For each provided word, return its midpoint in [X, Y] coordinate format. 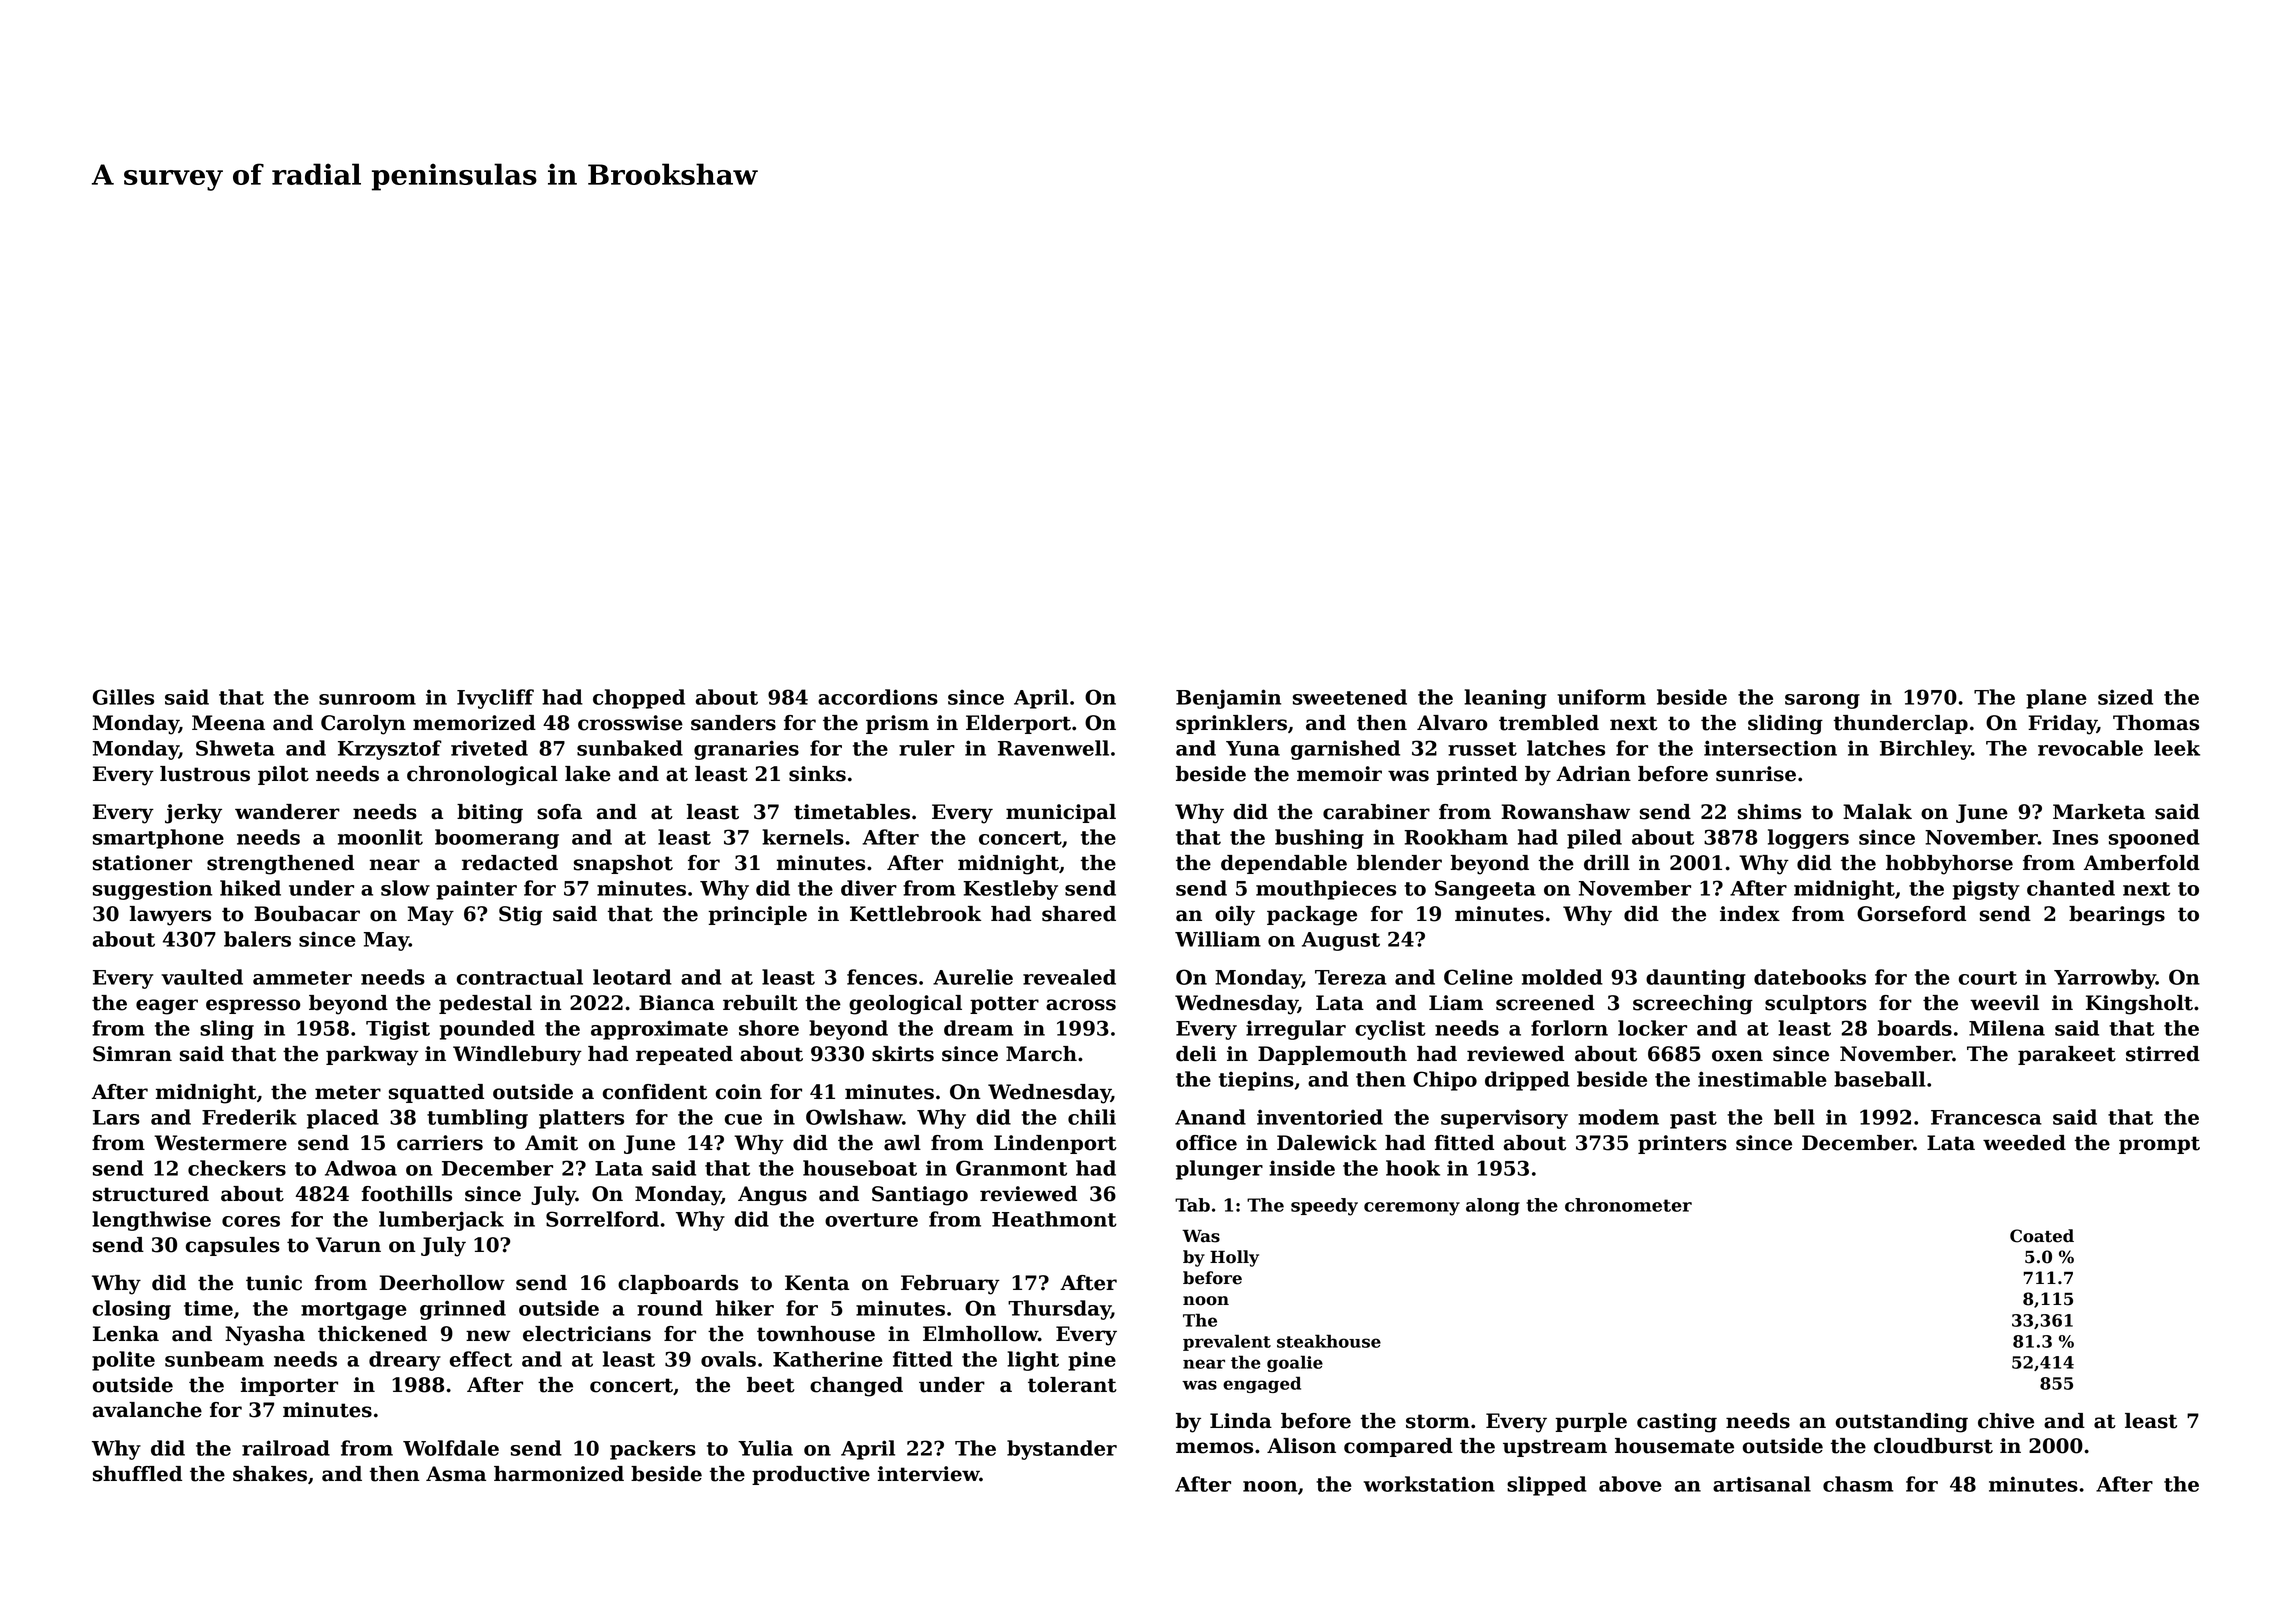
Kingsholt [2139, 1005]
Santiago [920, 1196]
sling [227, 1030]
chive [2006, 1421]
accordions [878, 697]
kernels [803, 837]
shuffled [137, 1474]
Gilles [123, 697]
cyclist [1390, 1030]
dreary [405, 1361]
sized [2125, 697]
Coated [2042, 1236]
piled [1594, 839]
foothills [406, 1194]
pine [1092, 1361]
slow [405, 888]
